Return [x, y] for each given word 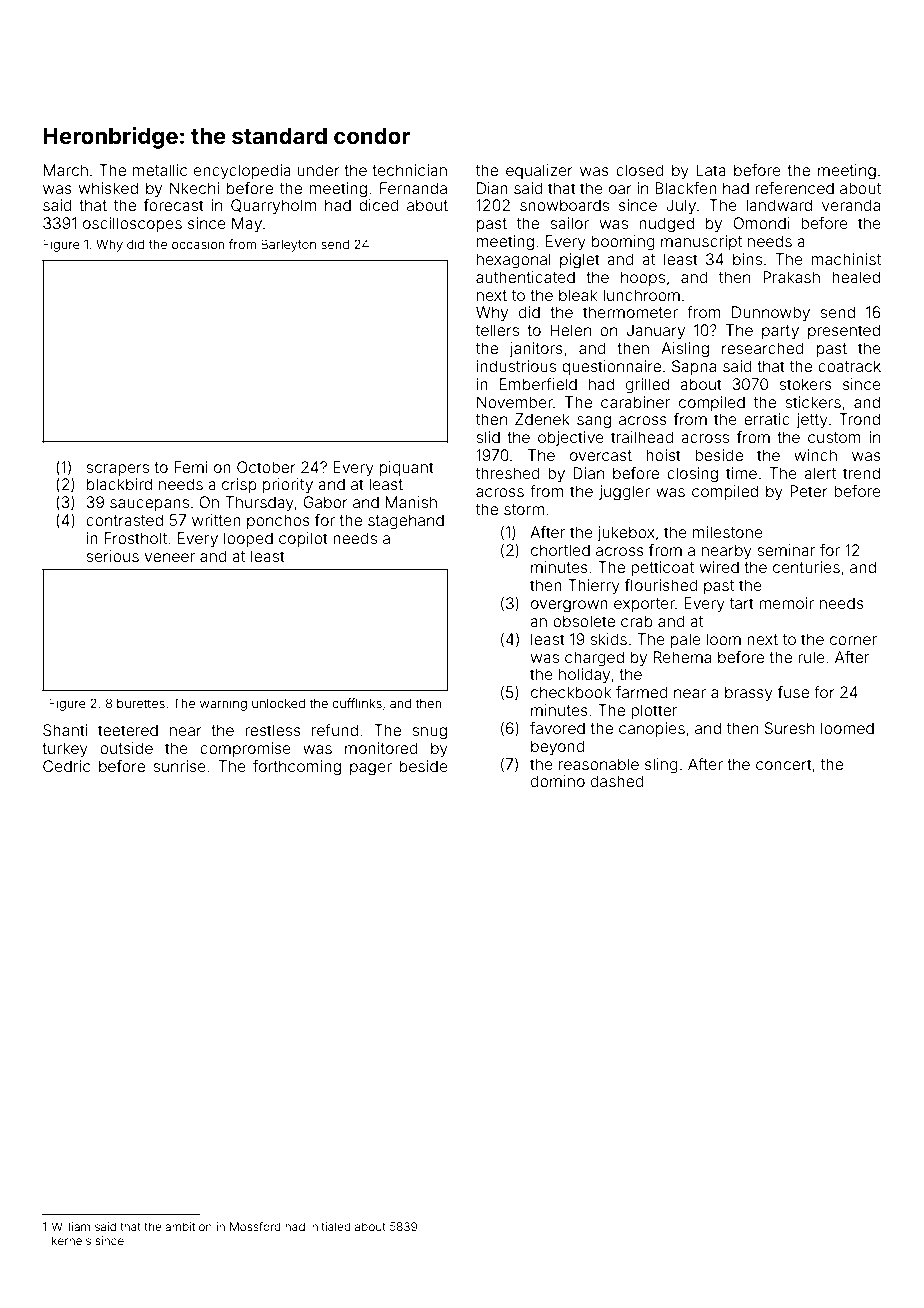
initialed [330, 1226]
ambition [188, 1226]
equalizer [539, 171]
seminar [786, 550]
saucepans [149, 505]
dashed [617, 781]
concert [784, 764]
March [66, 170]
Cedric [66, 766]
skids [608, 639]
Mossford [255, 1226]
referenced [794, 188]
